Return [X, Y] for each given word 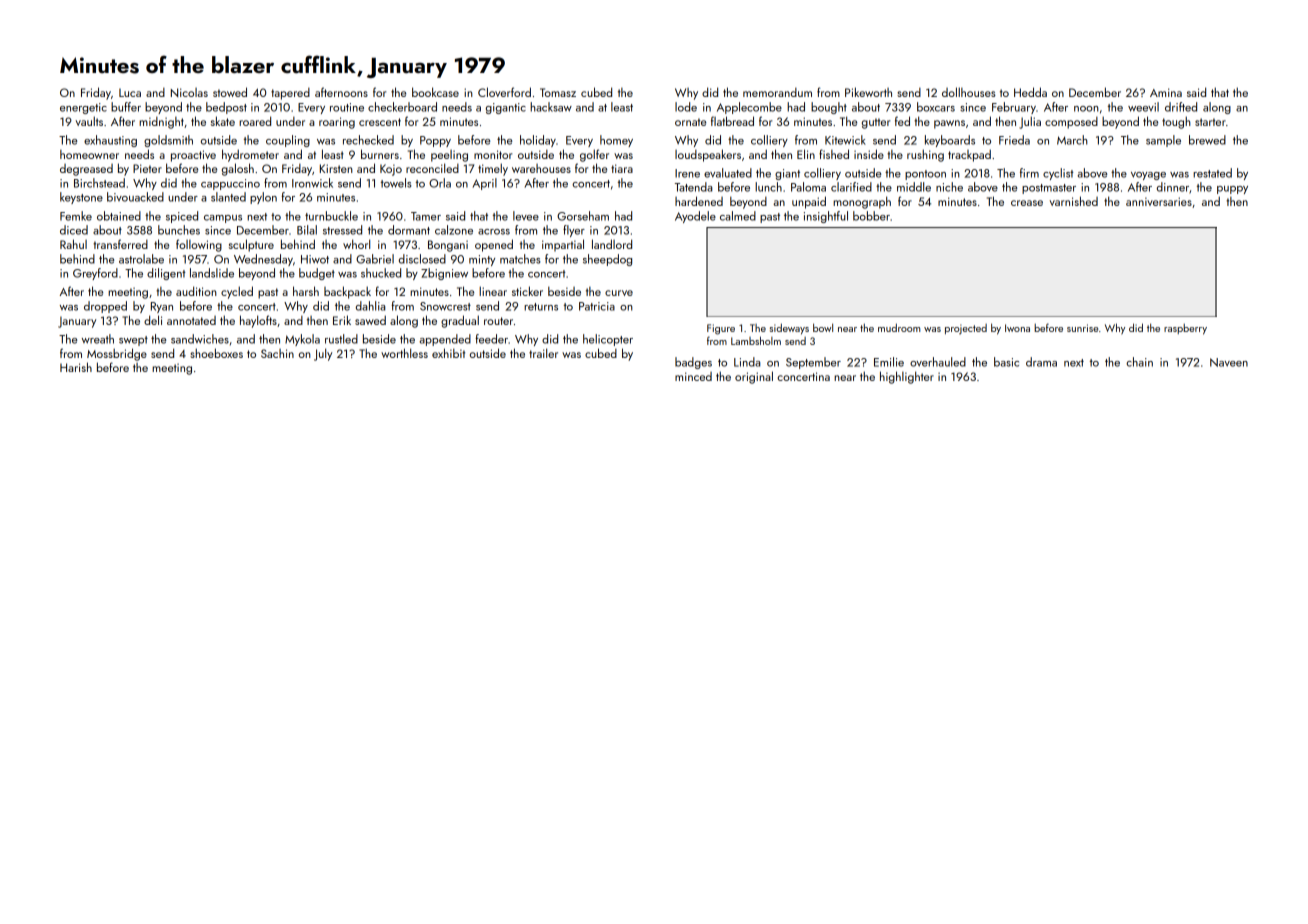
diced [74, 230]
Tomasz [558, 92]
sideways [789, 329]
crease [1027, 203]
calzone [454, 230]
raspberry [1185, 329]
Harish [76, 367]
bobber [871, 216]
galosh [238, 169]
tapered [290, 94]
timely [493, 169]
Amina [1166, 92]
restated [1212, 173]
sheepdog [607, 260]
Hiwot [315, 259]
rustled [341, 339]
